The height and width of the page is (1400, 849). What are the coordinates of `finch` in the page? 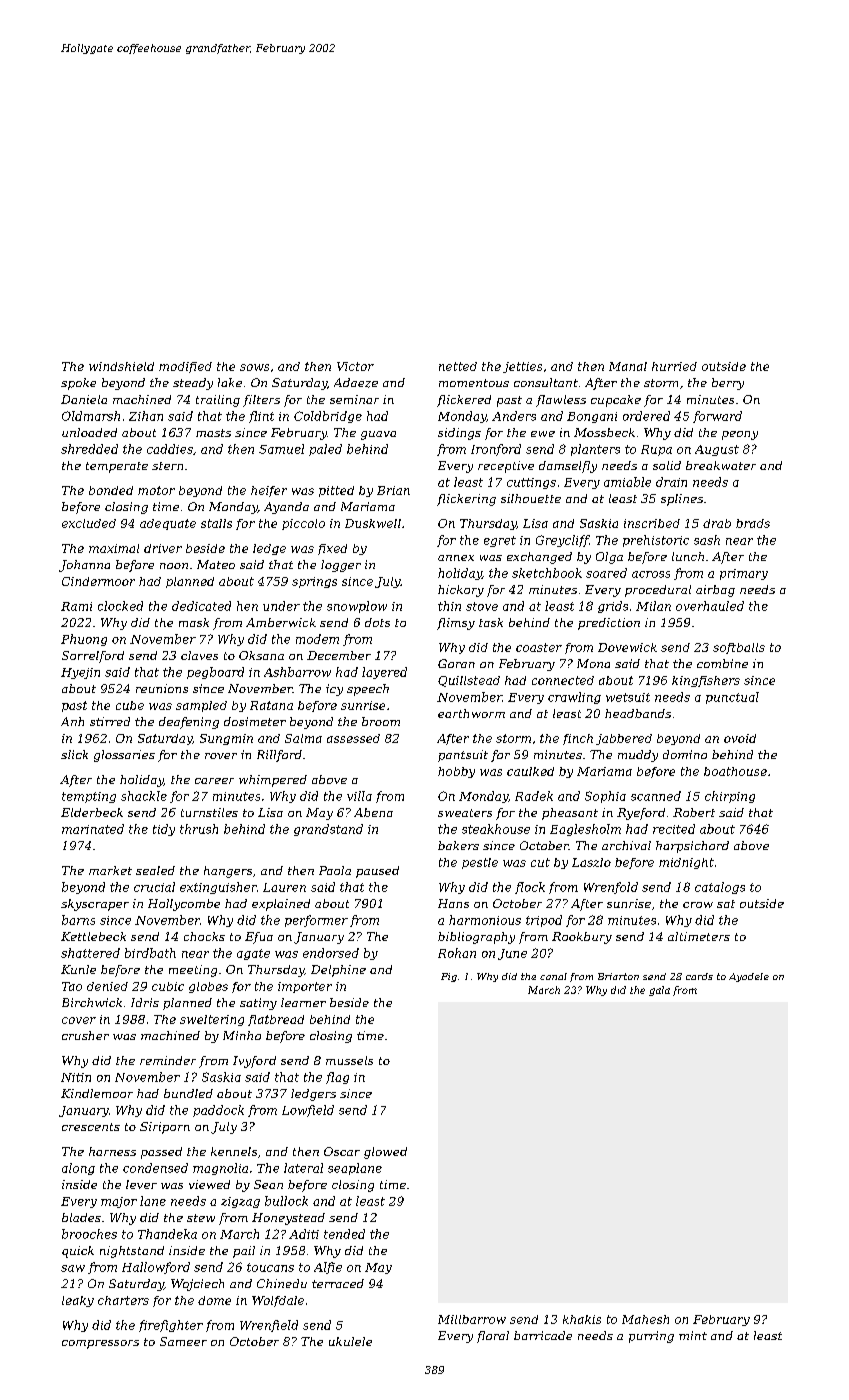 It's located at (578, 739).
